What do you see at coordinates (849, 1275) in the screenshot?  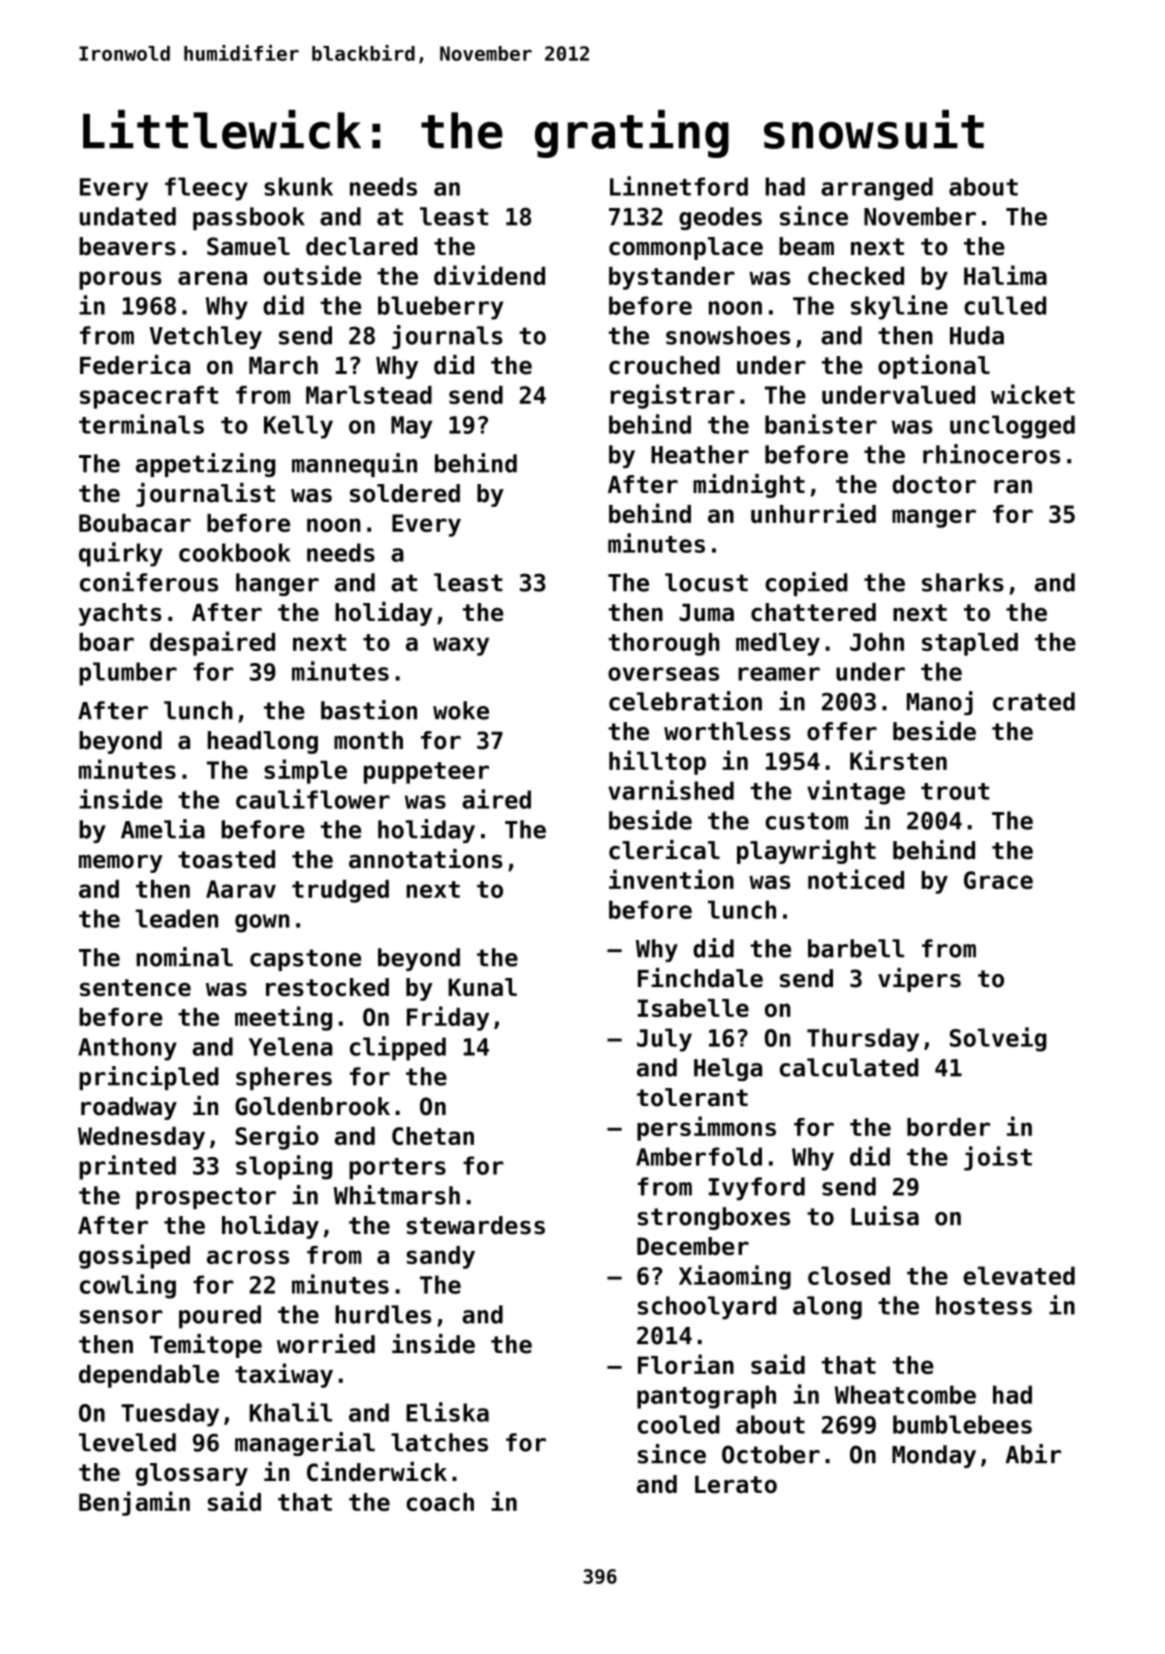 I see `closed` at bounding box center [849, 1275].
